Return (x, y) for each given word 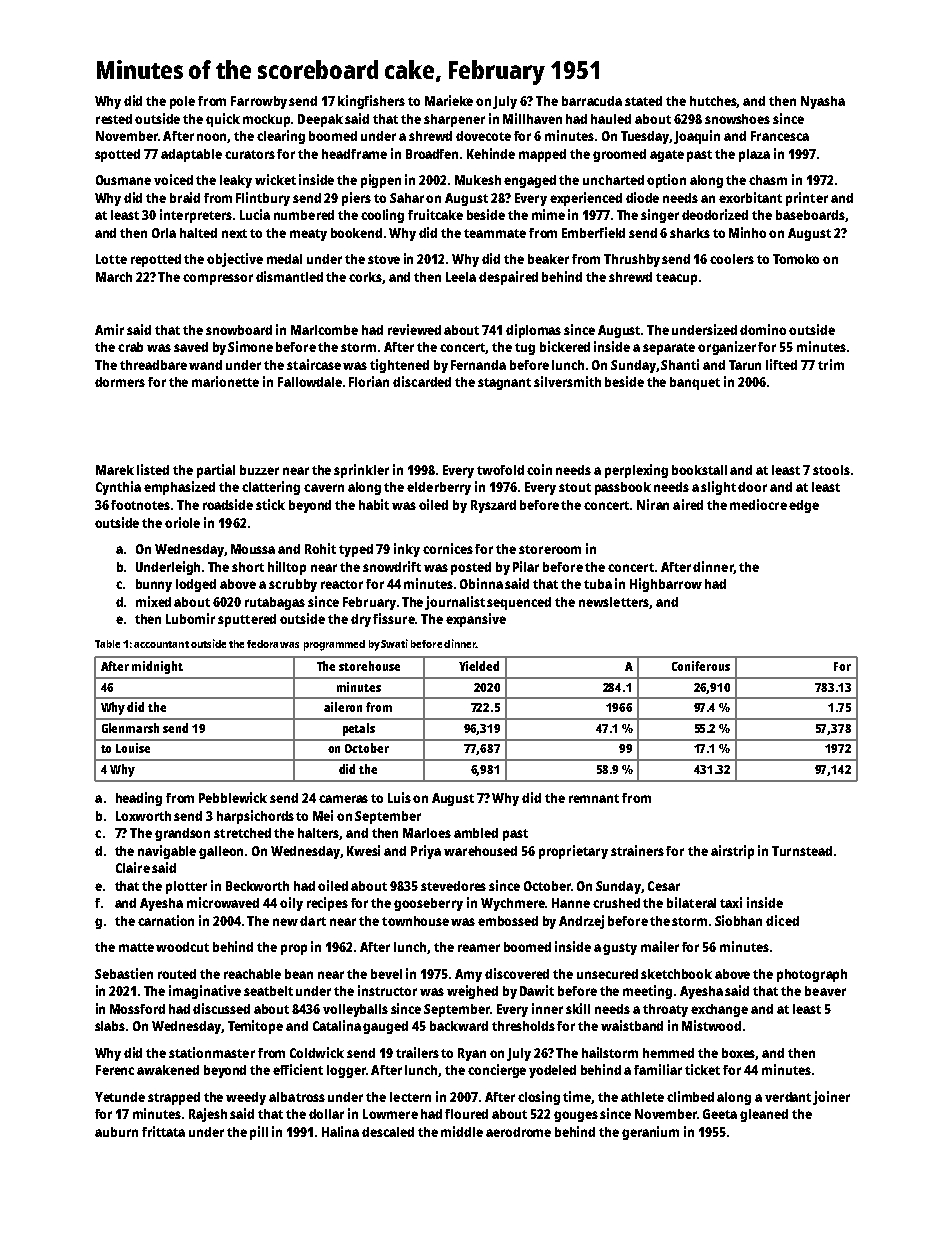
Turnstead (802, 851)
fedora (262, 644)
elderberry (439, 488)
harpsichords (255, 817)
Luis (399, 797)
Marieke (449, 100)
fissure (394, 618)
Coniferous (701, 666)
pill (259, 1133)
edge (804, 506)
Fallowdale (310, 382)
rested (114, 119)
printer (807, 199)
